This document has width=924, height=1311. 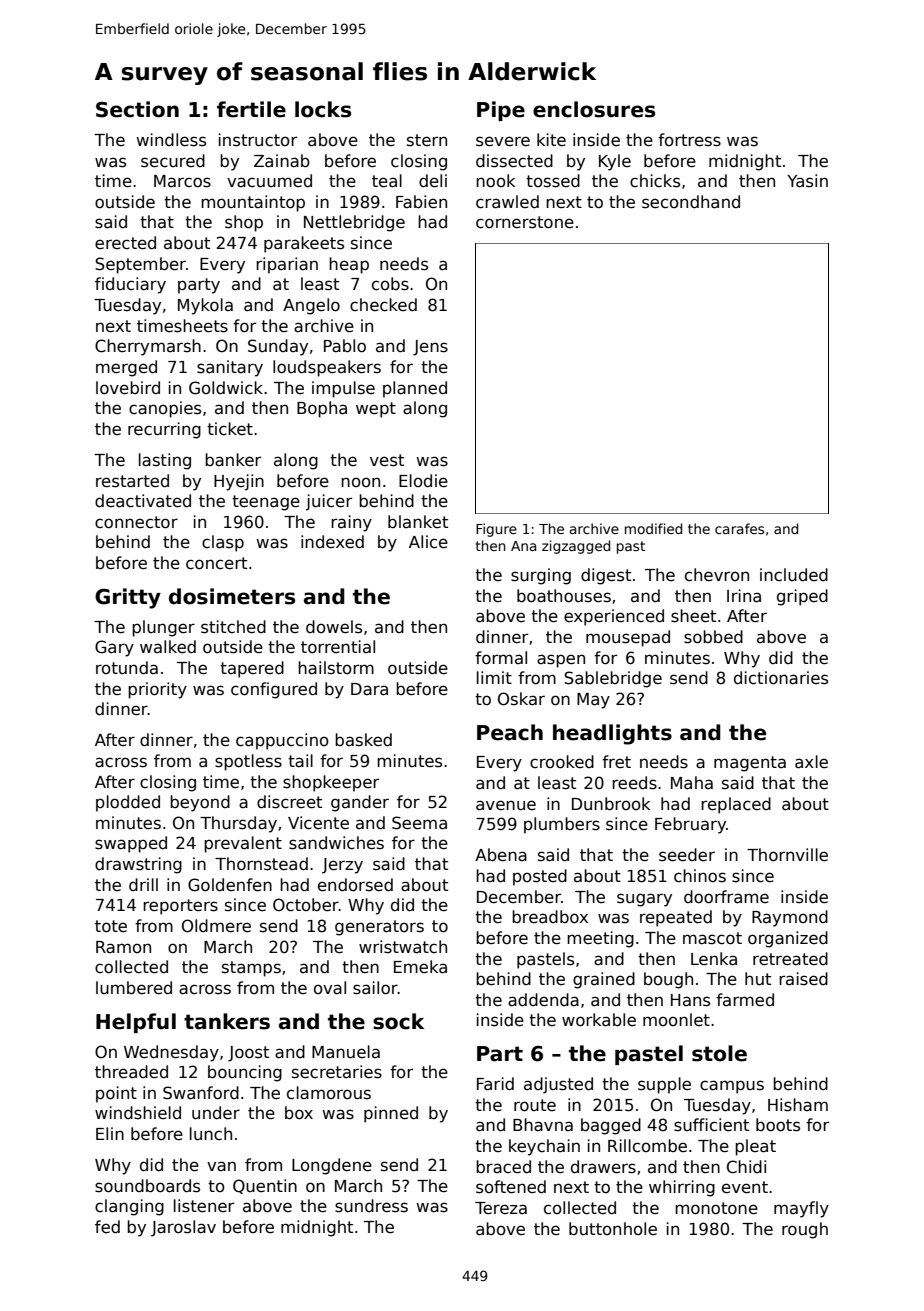 What do you see at coordinates (713, 637) in the document?
I see `sobbed` at bounding box center [713, 637].
